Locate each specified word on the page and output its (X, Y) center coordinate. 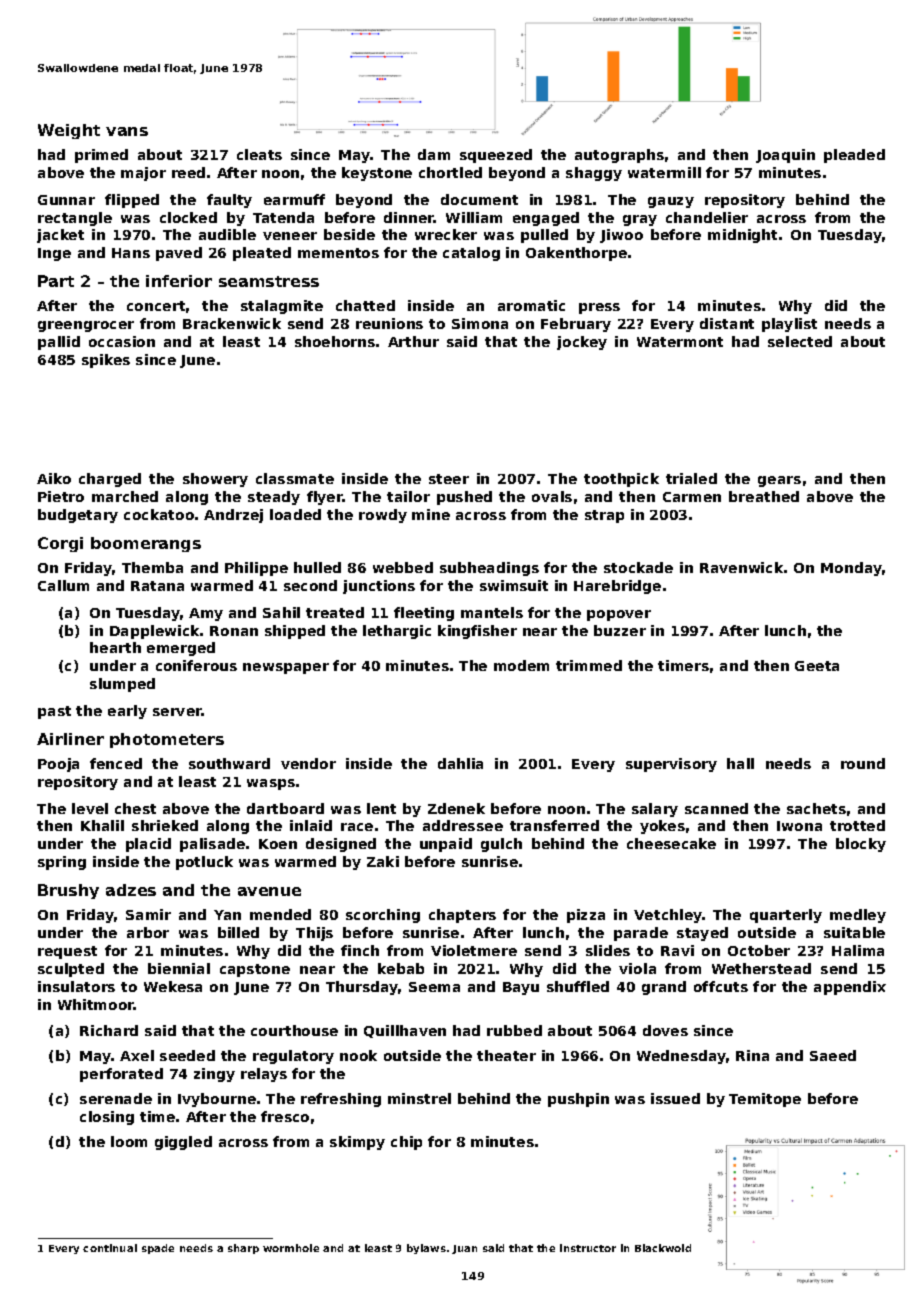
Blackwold (663, 1248)
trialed (691, 478)
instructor (588, 1248)
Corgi (60, 544)
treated (335, 612)
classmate (295, 478)
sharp (243, 1249)
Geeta (817, 666)
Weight (69, 131)
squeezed (496, 156)
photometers (167, 740)
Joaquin (785, 156)
